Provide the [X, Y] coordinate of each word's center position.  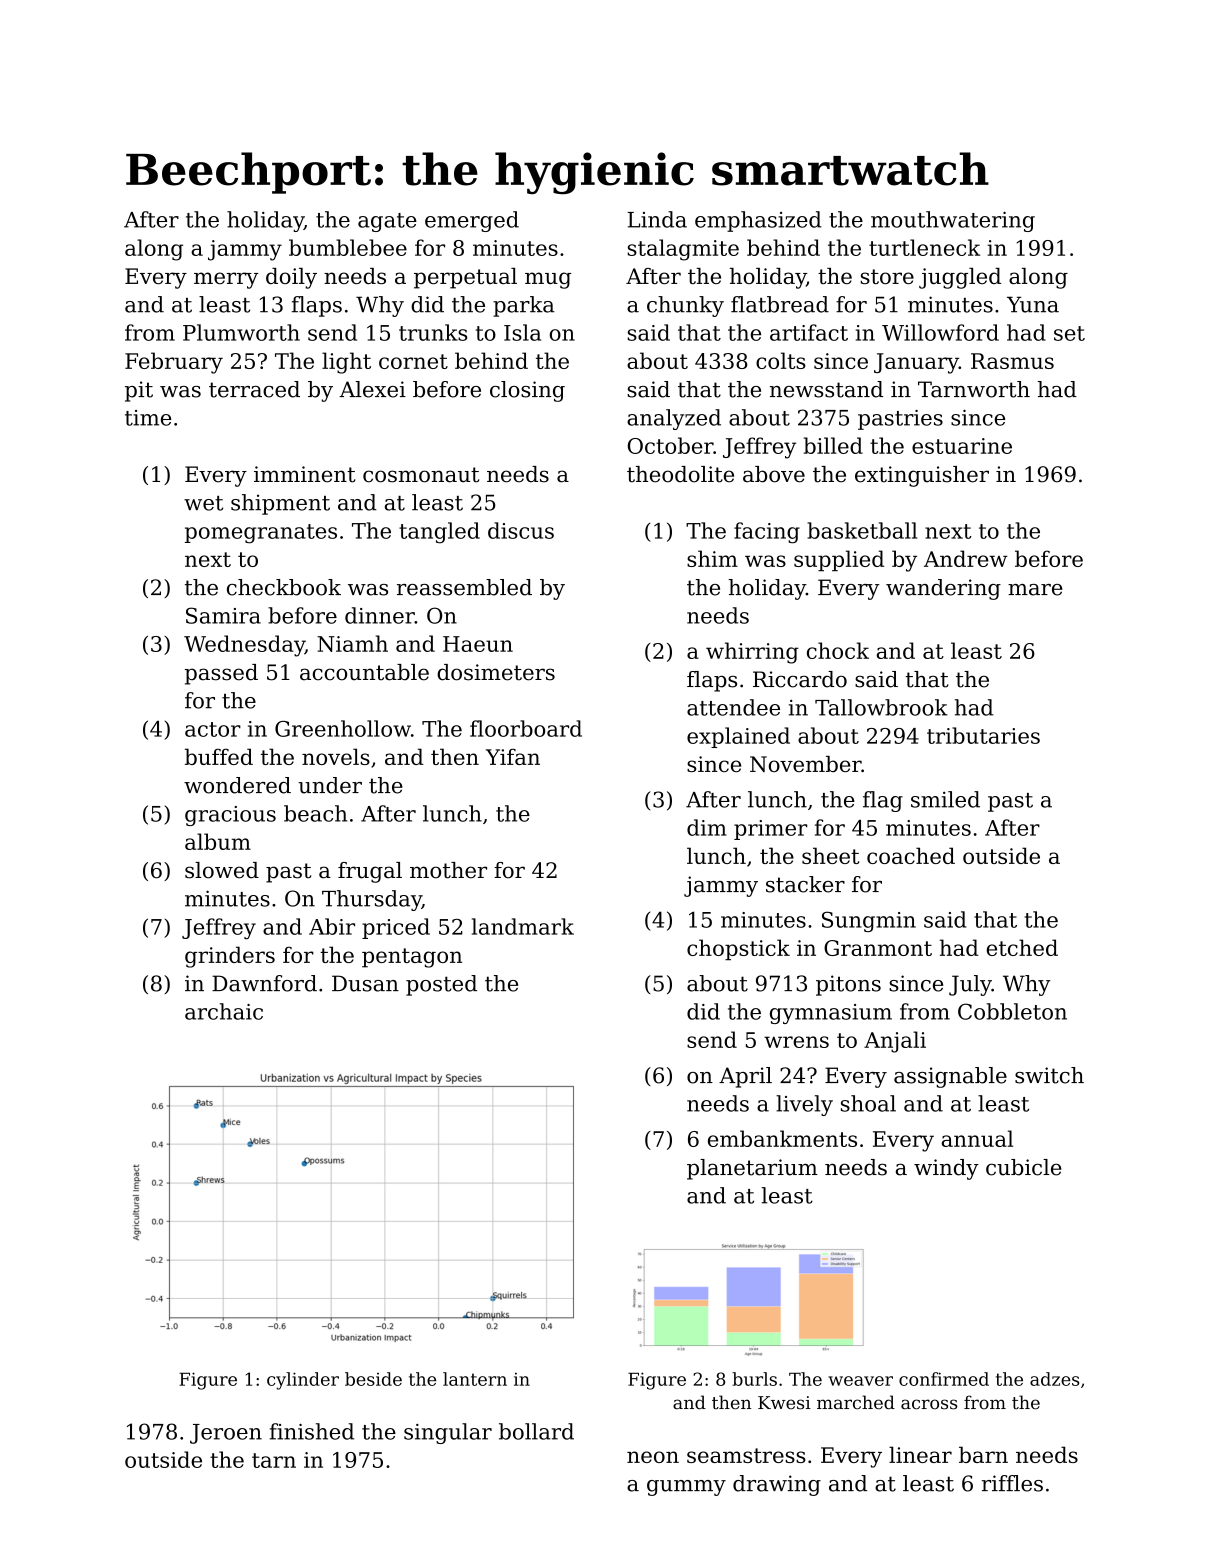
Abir [332, 926]
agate [387, 222]
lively [804, 1105]
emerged [472, 221]
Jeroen [226, 1434]
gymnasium [831, 1014]
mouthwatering [953, 221]
